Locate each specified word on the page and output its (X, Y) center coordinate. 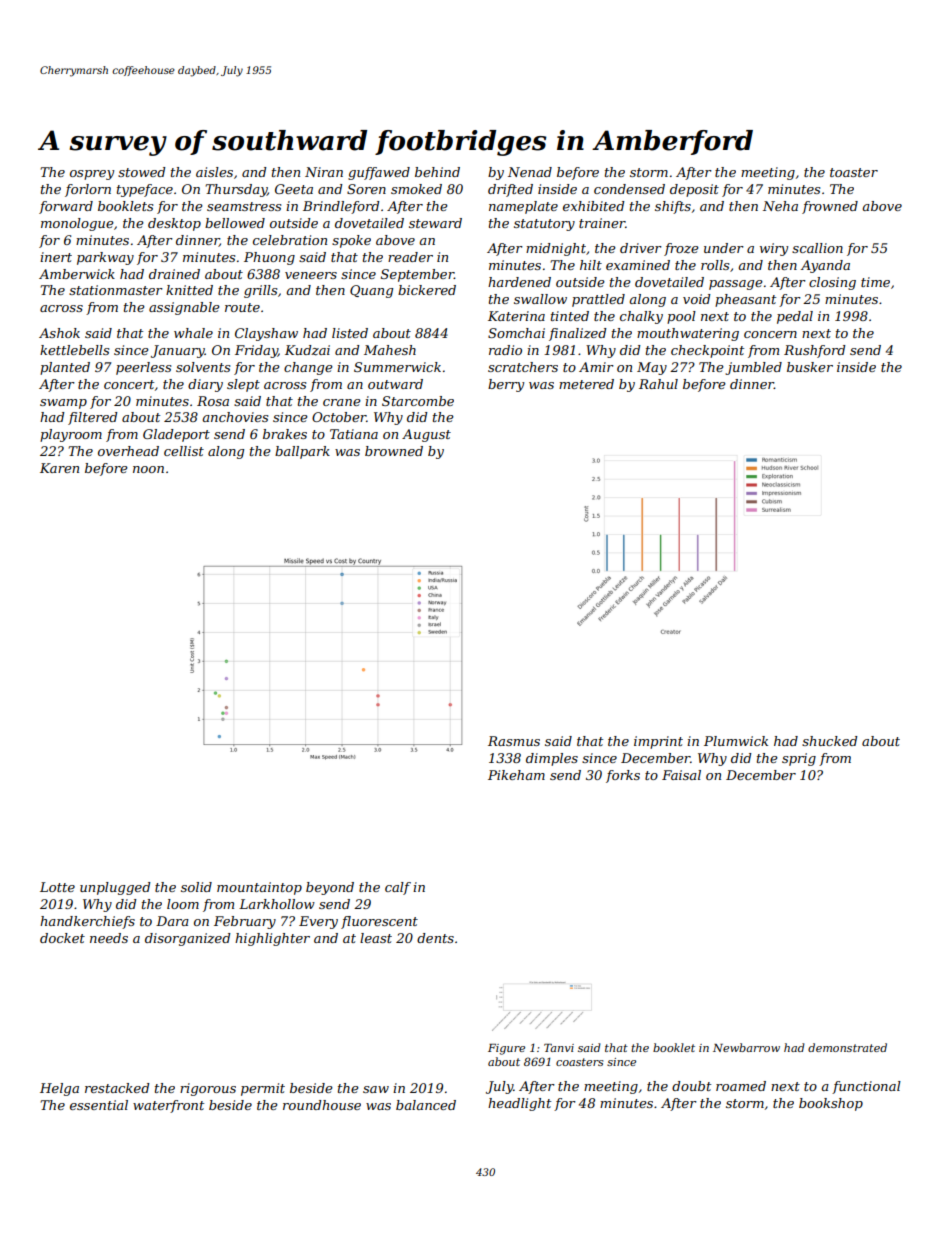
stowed (142, 172)
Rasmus (514, 741)
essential (99, 1105)
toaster (854, 172)
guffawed (379, 173)
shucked (830, 741)
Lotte (57, 887)
